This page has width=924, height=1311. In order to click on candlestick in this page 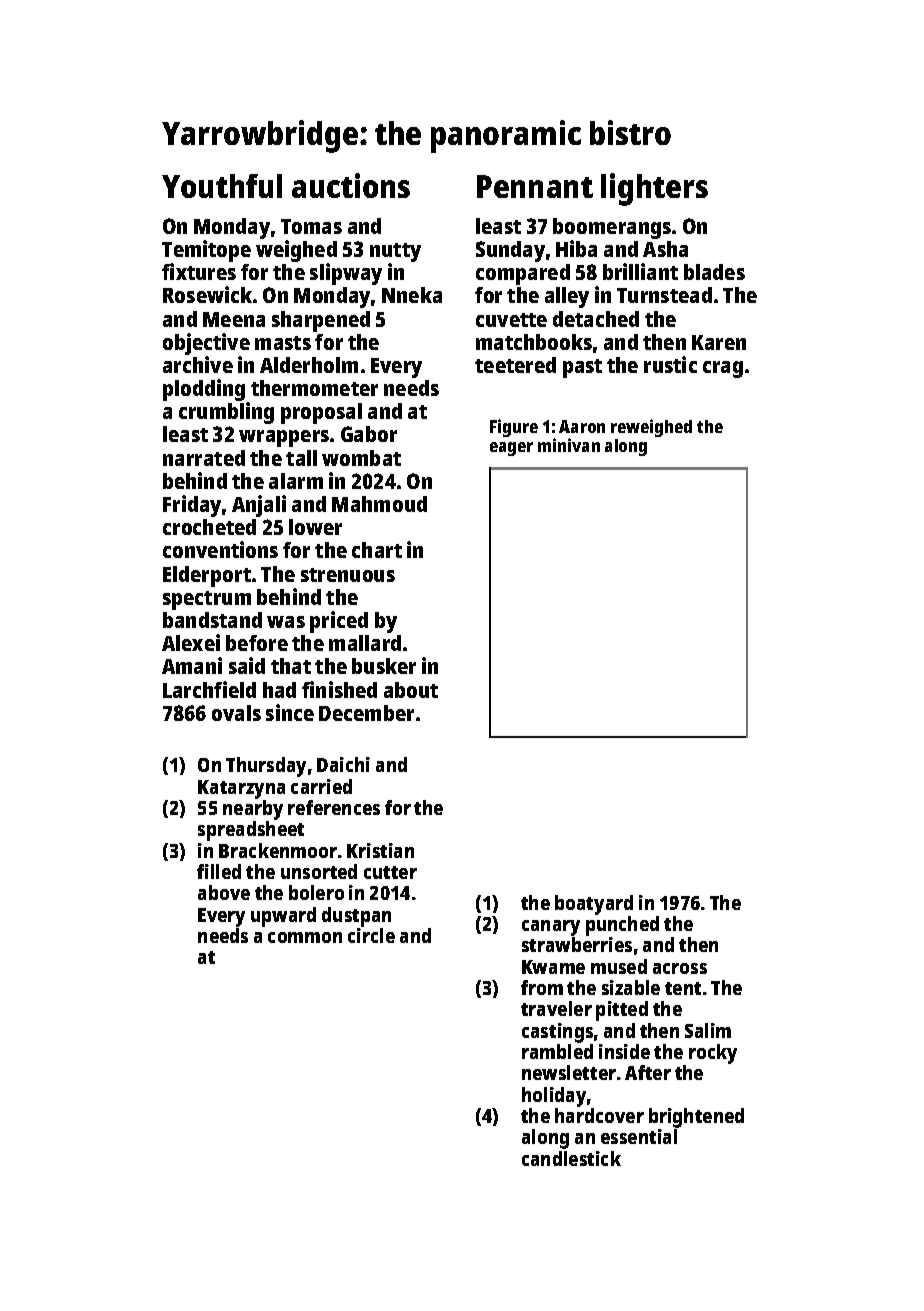, I will do `click(571, 1158)`.
